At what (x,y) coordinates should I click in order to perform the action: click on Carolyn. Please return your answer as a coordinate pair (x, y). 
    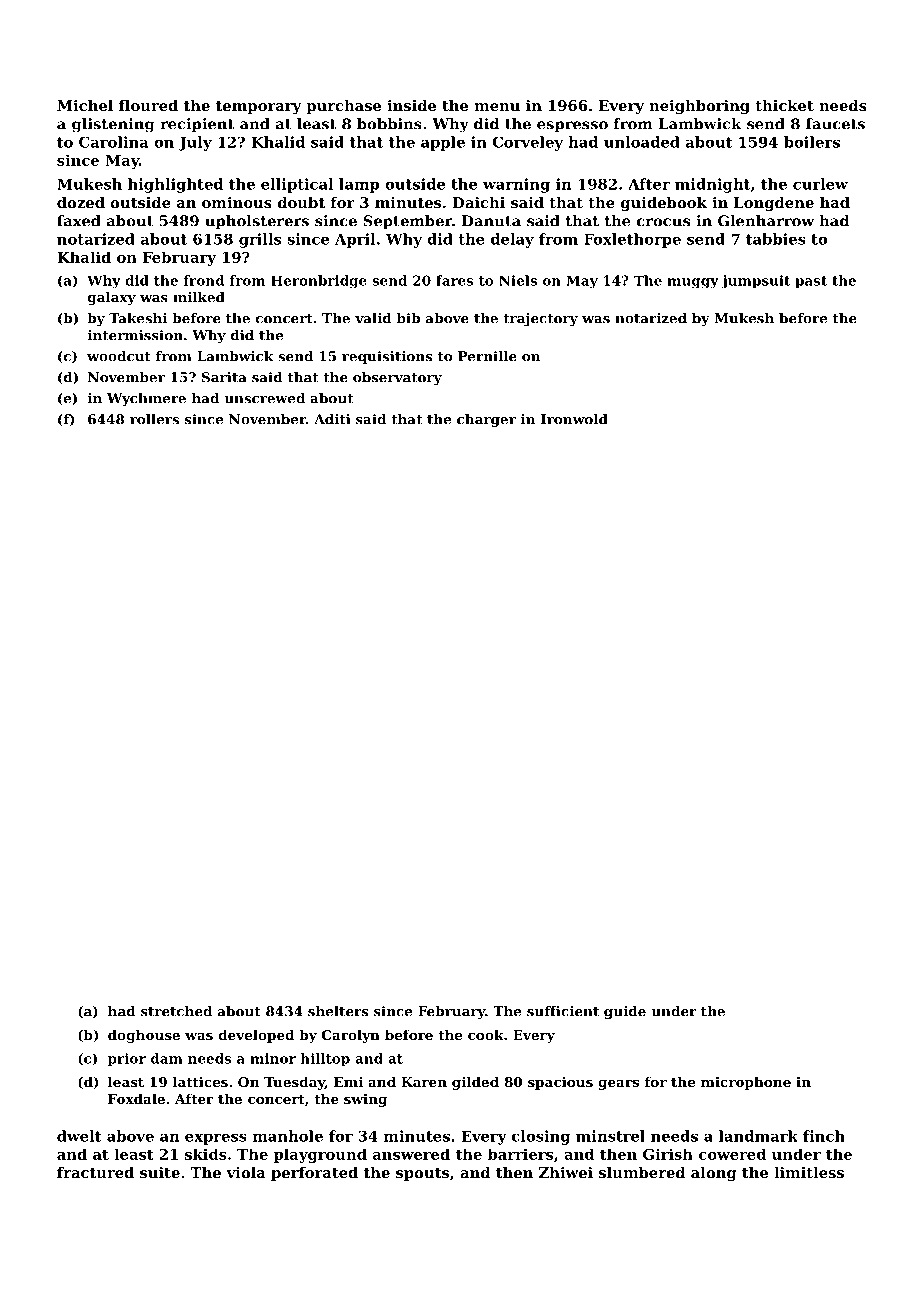
    Looking at the image, I should click on (351, 1036).
